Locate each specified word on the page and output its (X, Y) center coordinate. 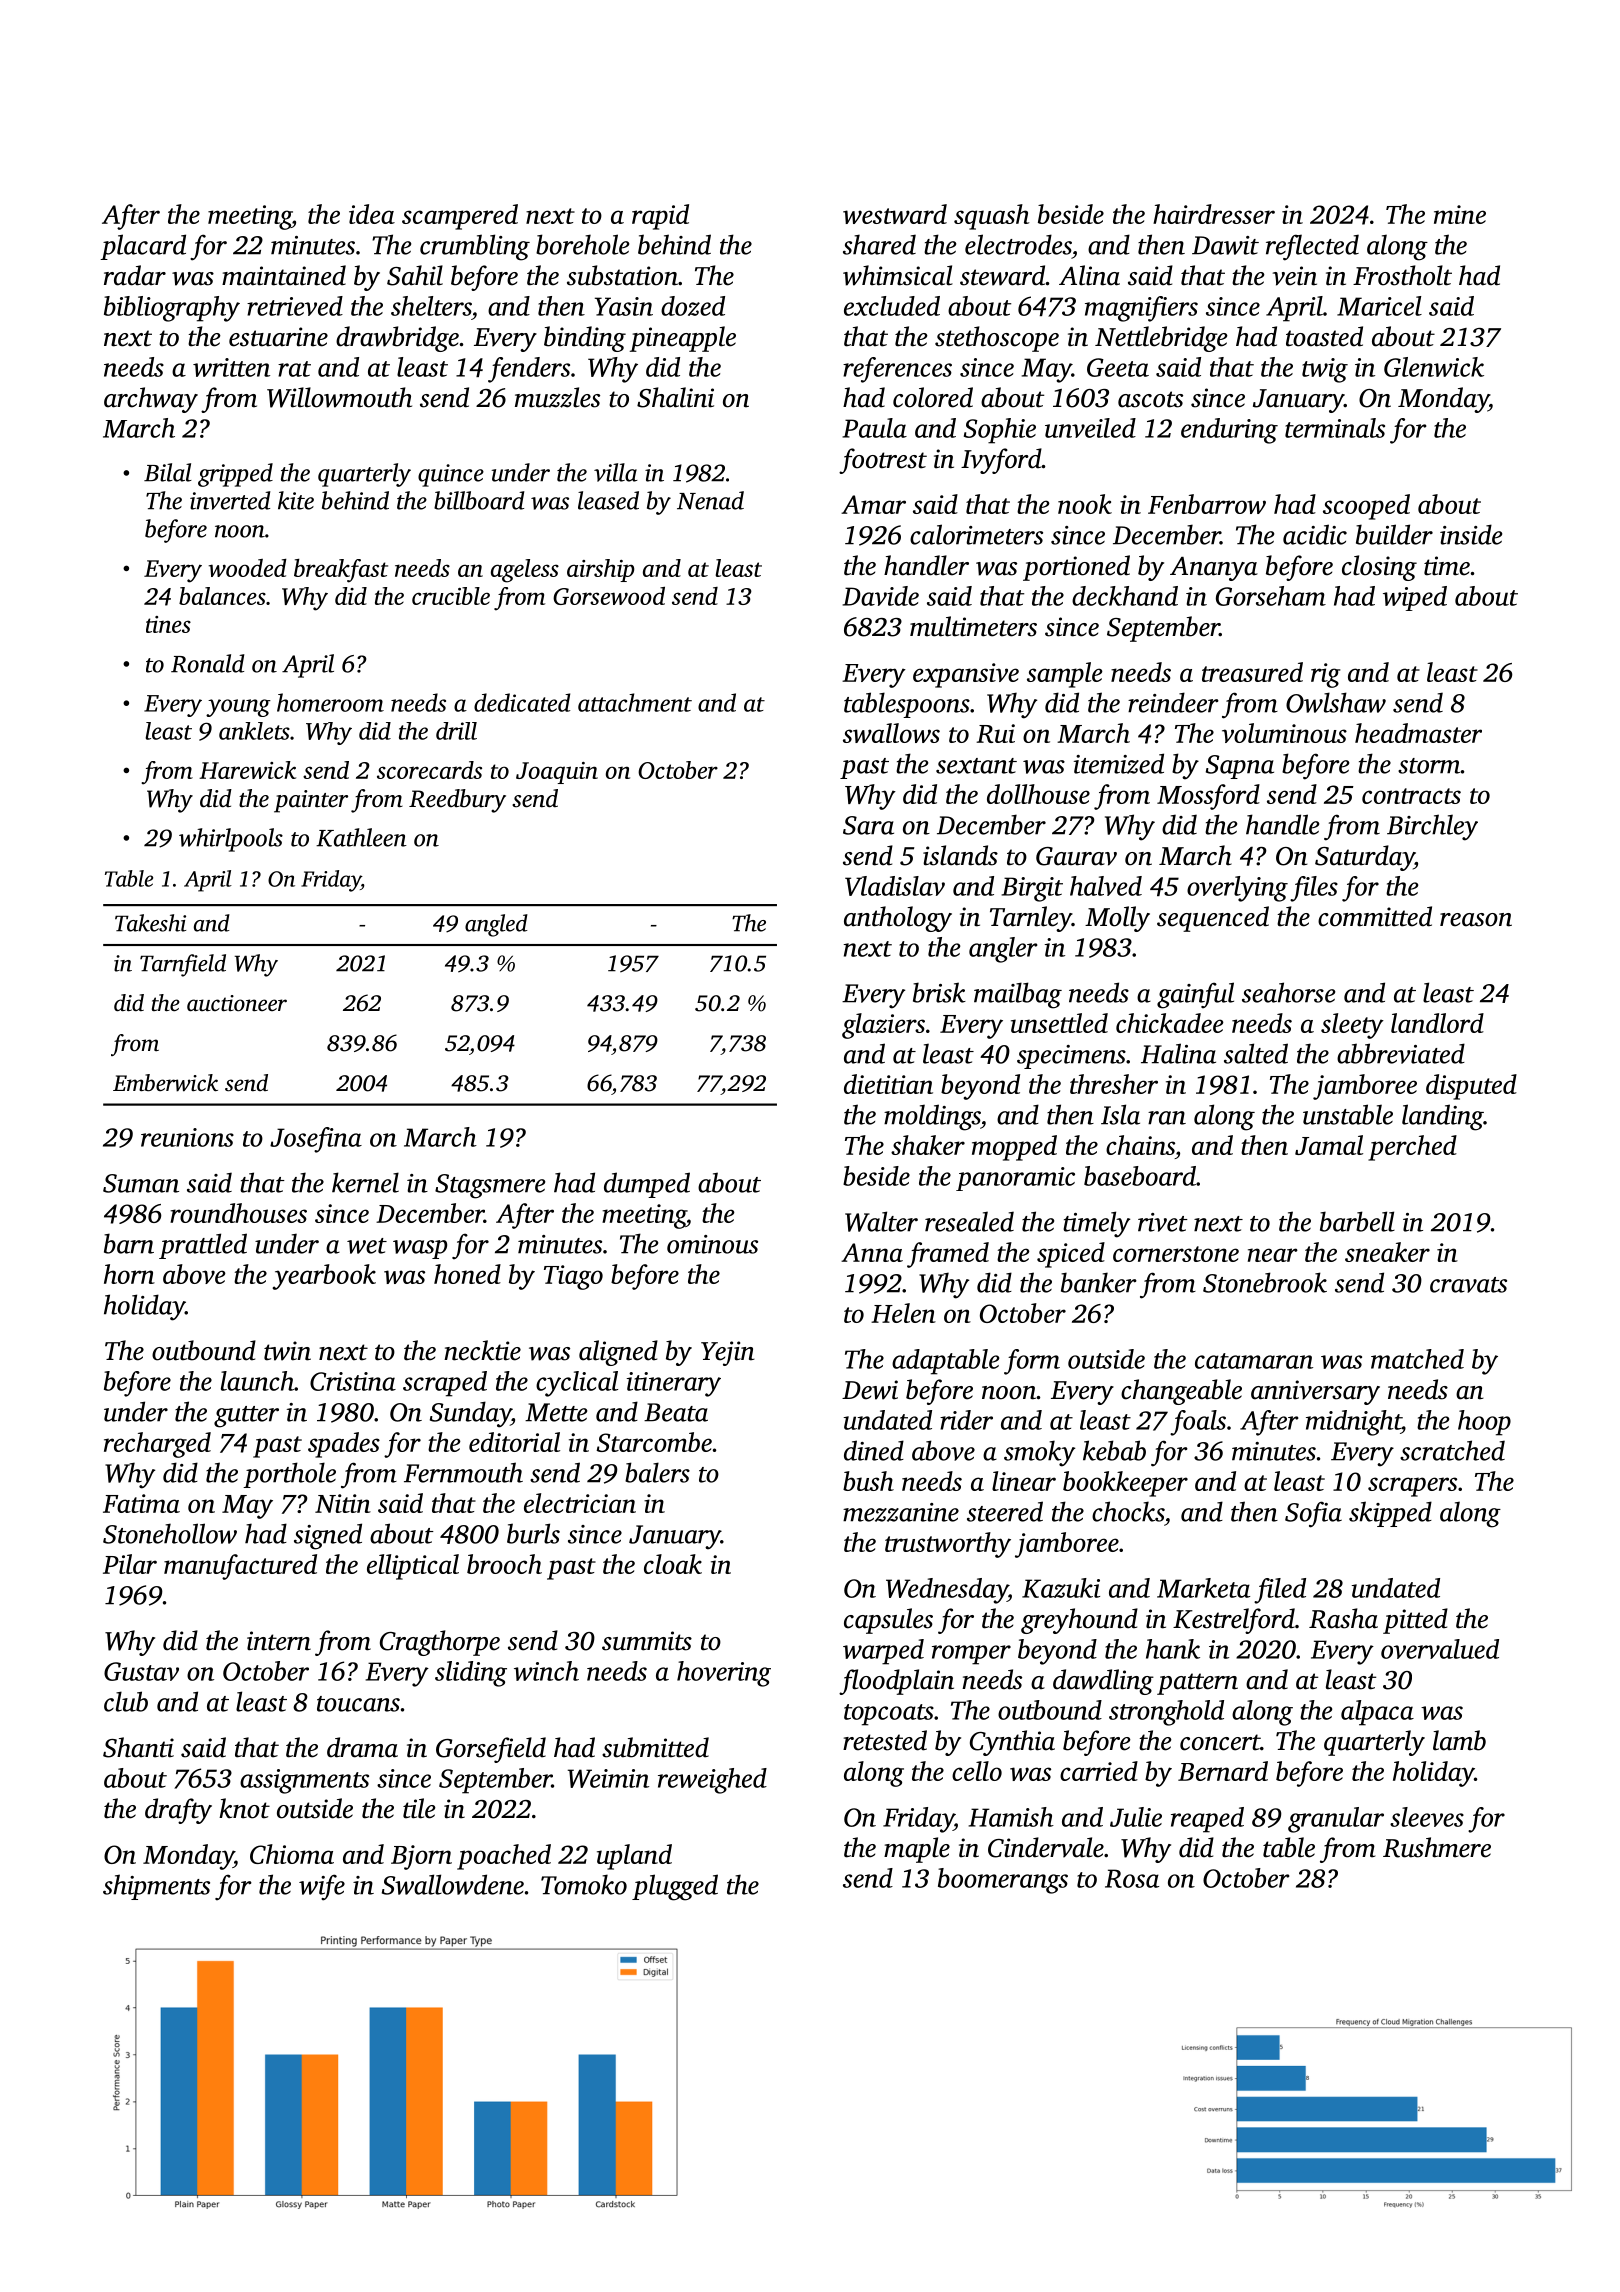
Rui (995, 733)
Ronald (208, 663)
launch (257, 1381)
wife (322, 1887)
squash (992, 217)
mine (1460, 214)
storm (1429, 766)
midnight (1353, 1423)
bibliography (172, 309)
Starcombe (654, 1442)
